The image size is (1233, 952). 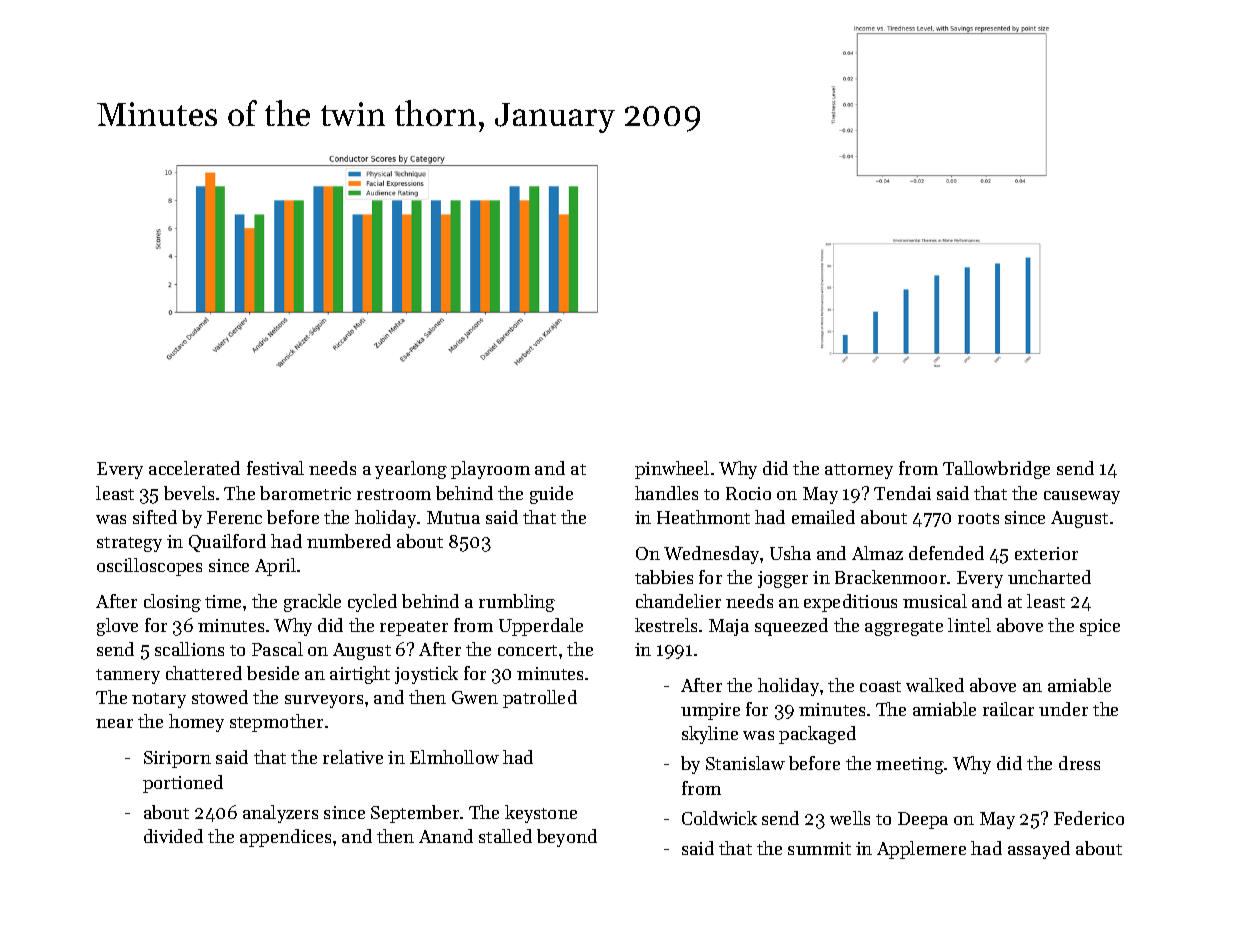 I want to click on assayed, so click(x=1039, y=850).
